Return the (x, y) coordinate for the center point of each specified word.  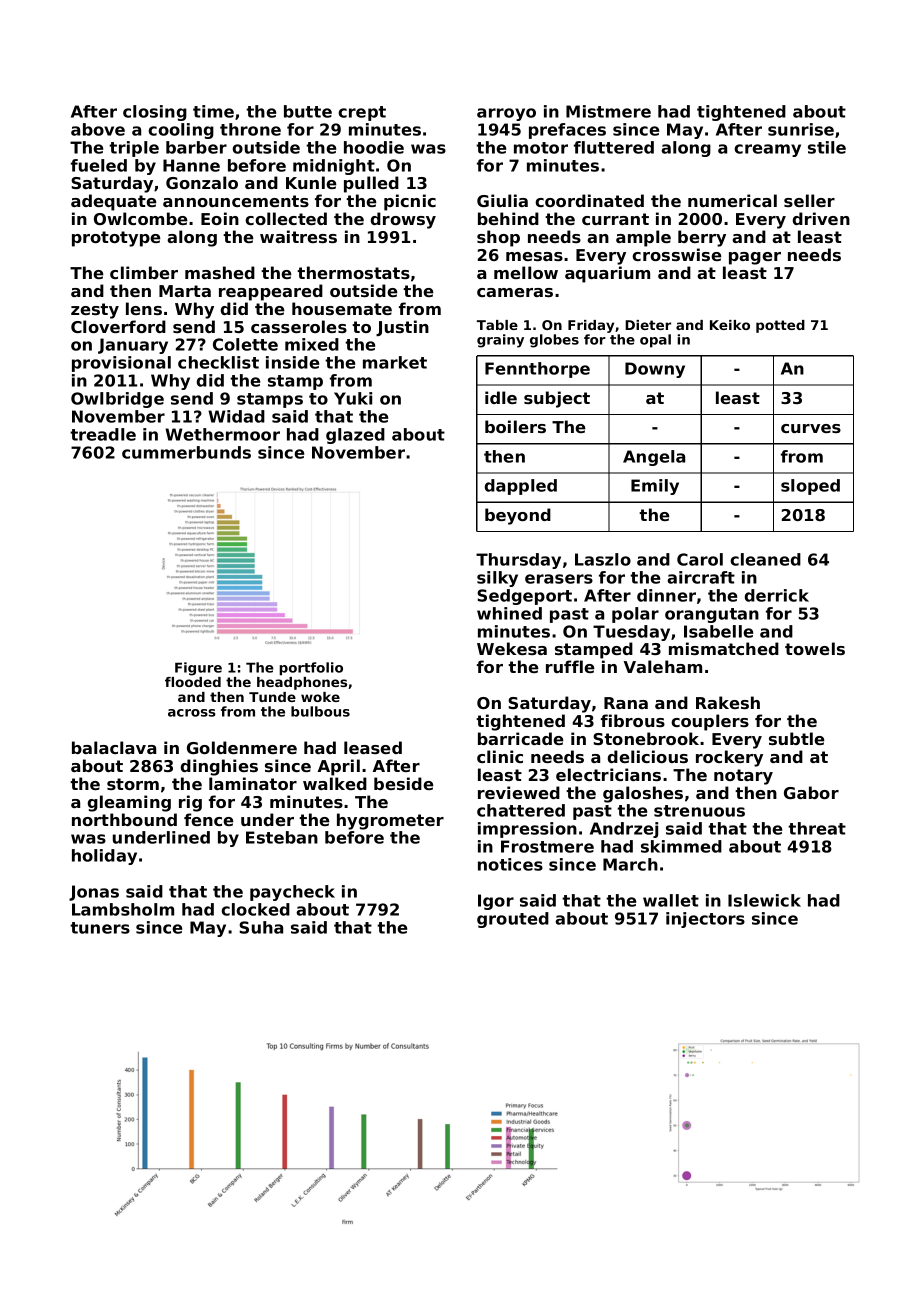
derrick (777, 595)
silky (497, 579)
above (98, 129)
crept (362, 113)
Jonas (94, 893)
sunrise (801, 129)
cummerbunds (186, 452)
